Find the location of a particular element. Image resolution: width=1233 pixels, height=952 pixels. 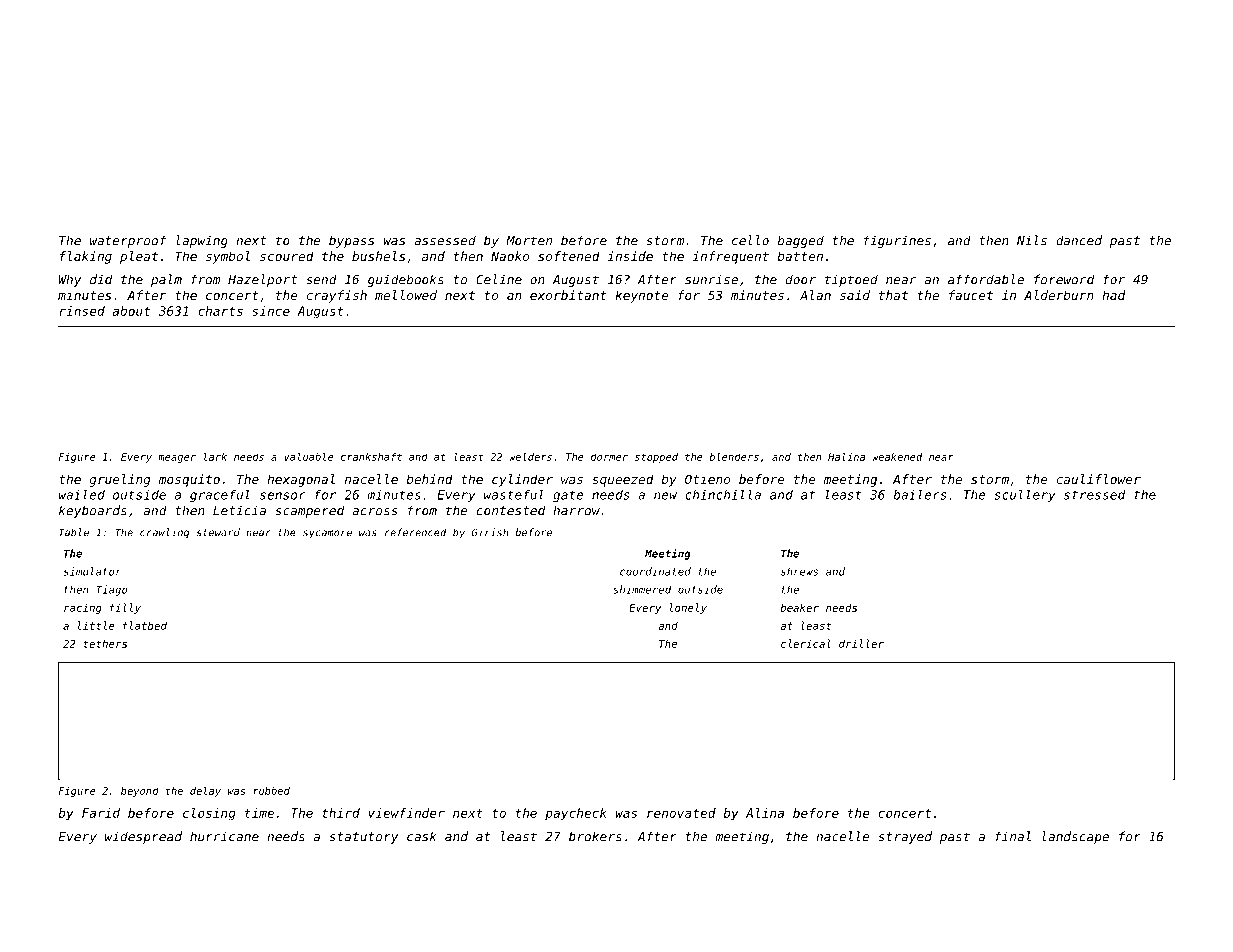

delay is located at coordinates (205, 792).
